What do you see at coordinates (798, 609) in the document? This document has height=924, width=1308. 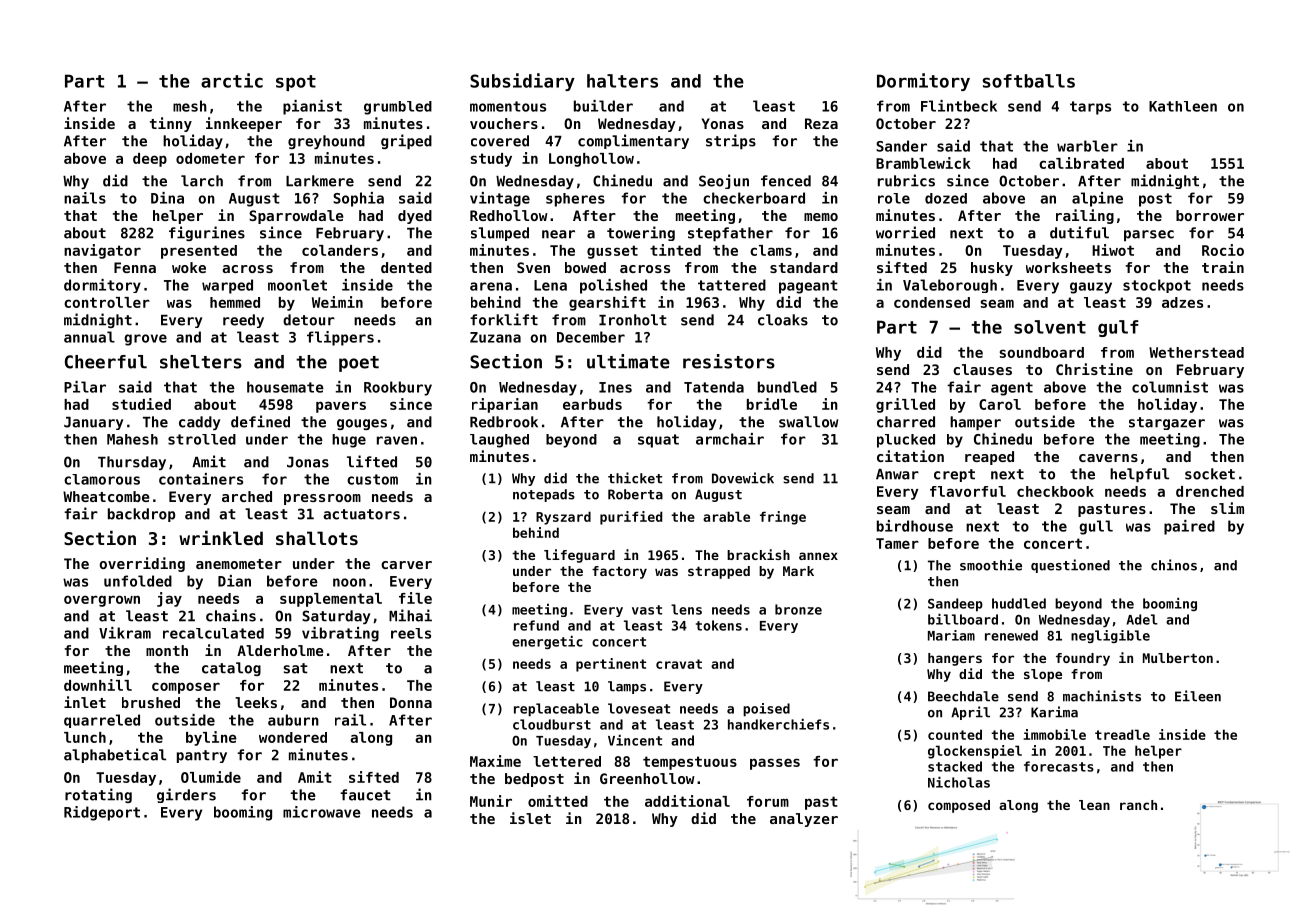 I see `bronze` at bounding box center [798, 609].
